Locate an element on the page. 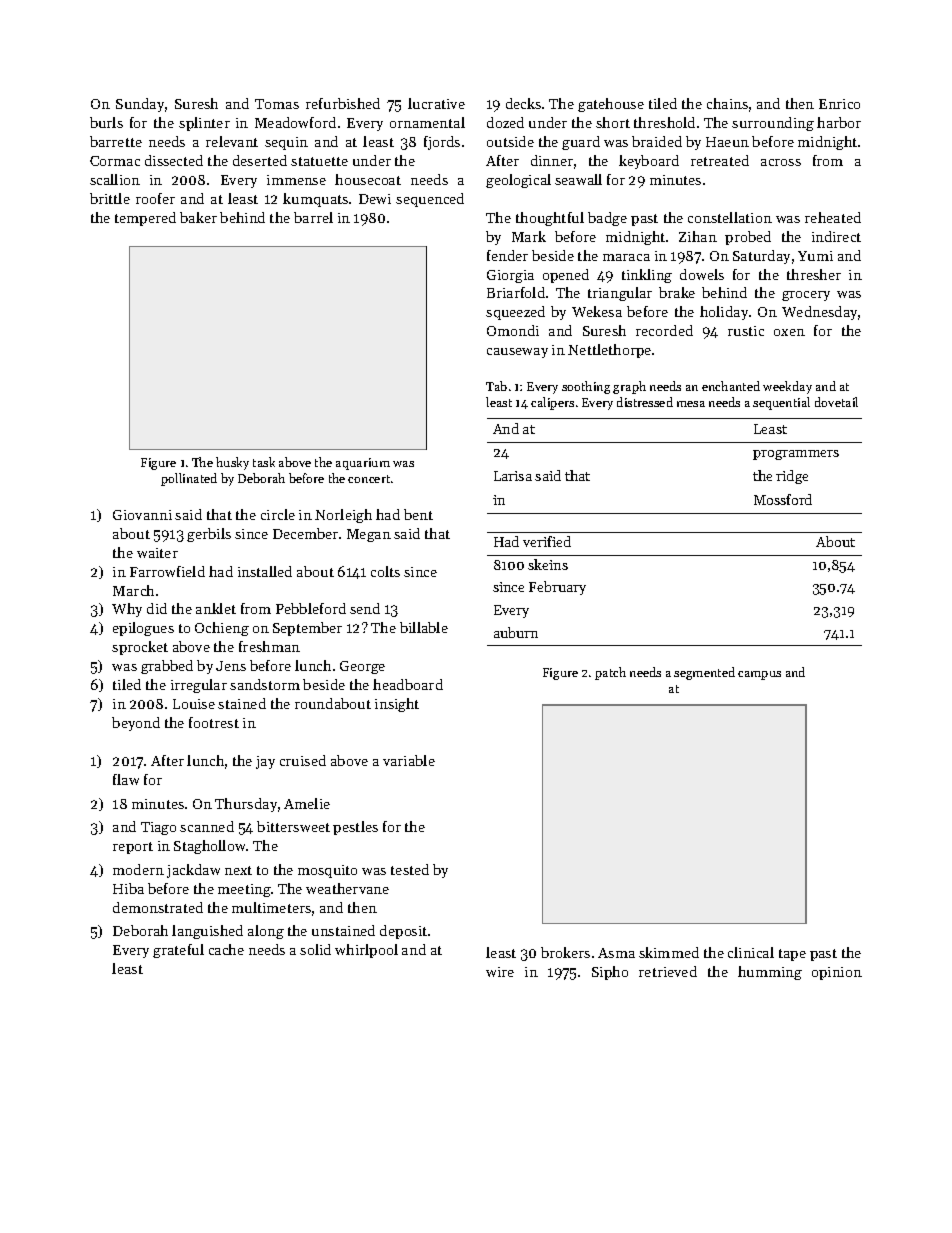  ridge is located at coordinates (792, 477).
